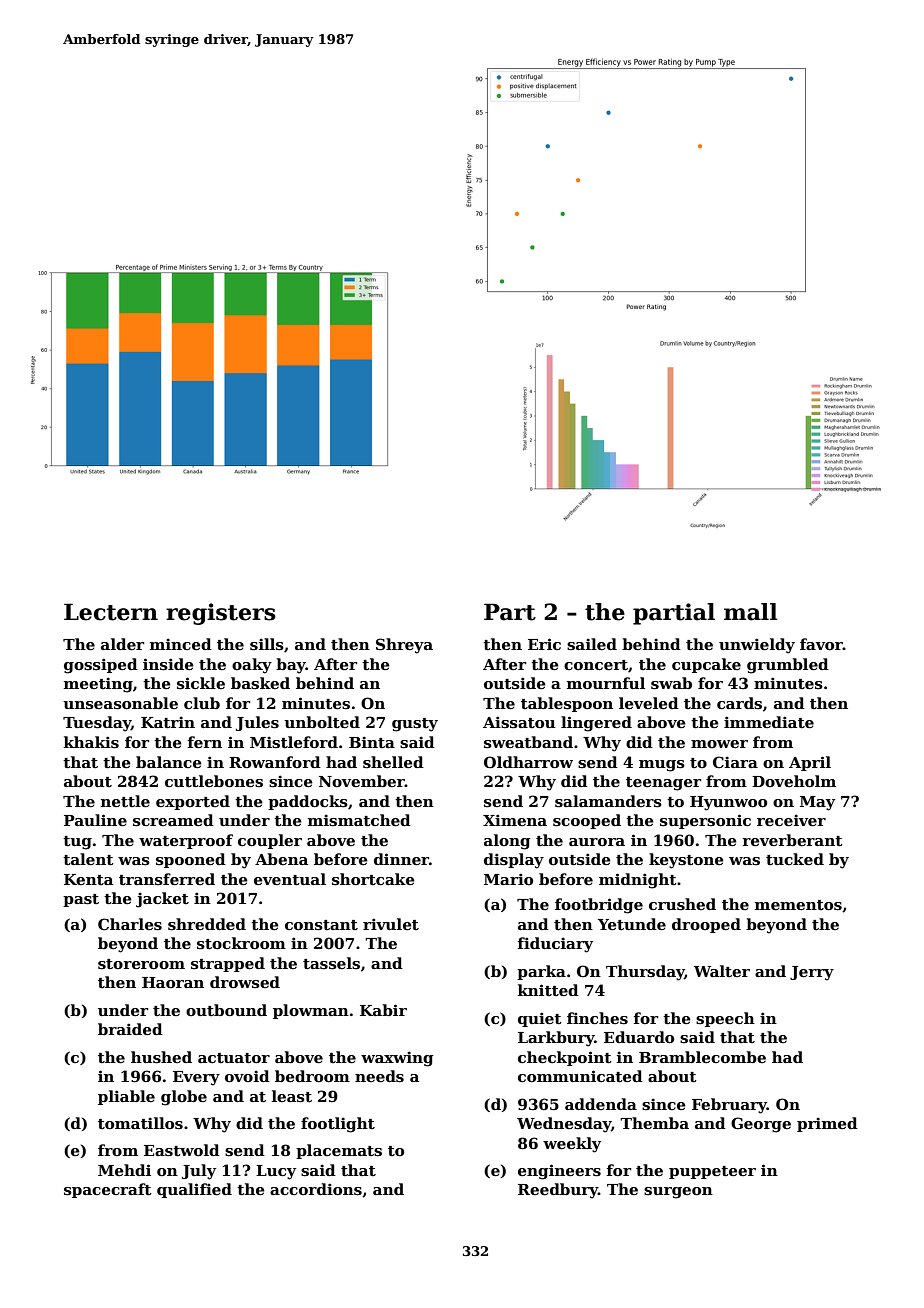 This screenshot has width=924, height=1308. What do you see at coordinates (226, 1010) in the screenshot?
I see `outbound` at bounding box center [226, 1010].
